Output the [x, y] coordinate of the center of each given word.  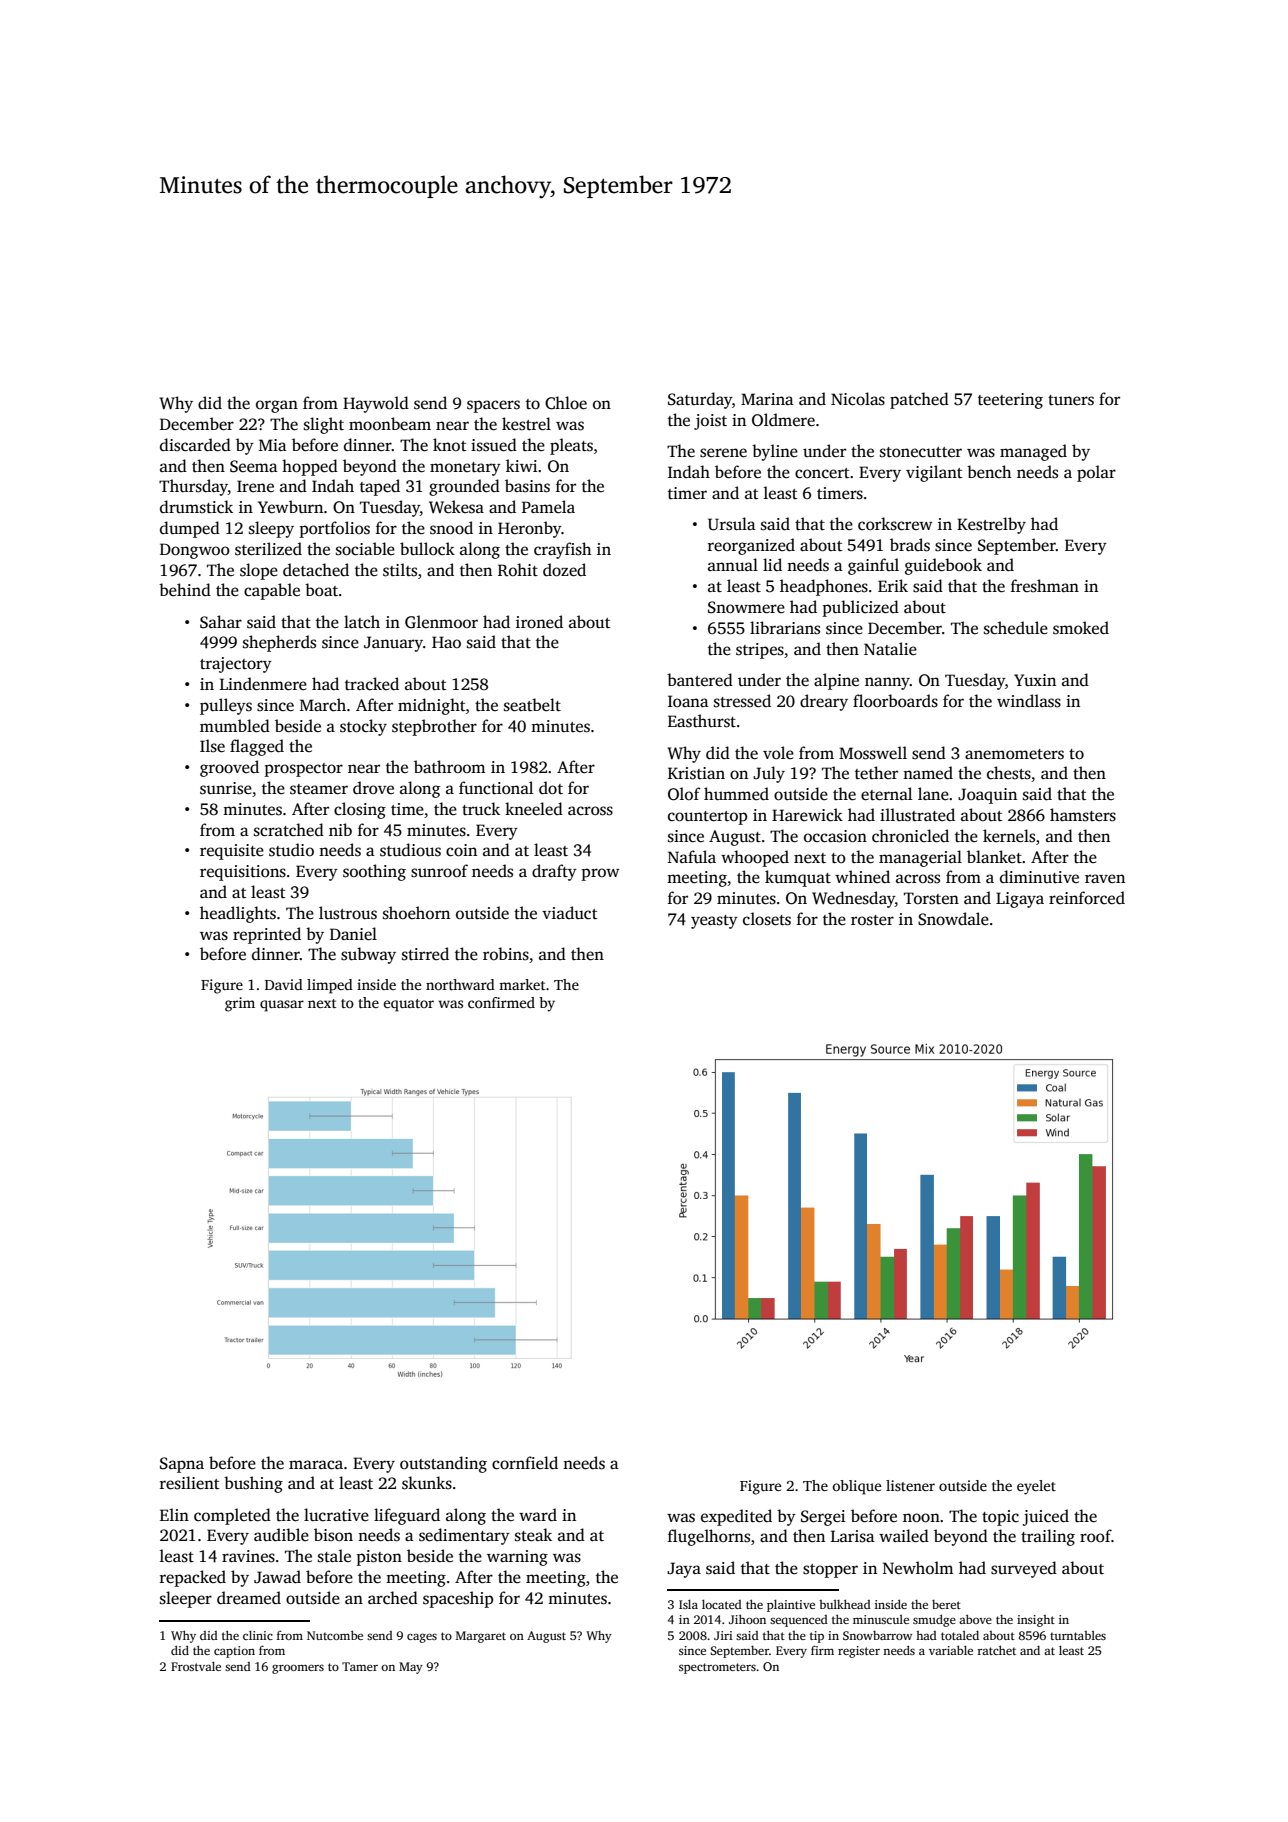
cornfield [525, 1463]
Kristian [696, 773]
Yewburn [290, 506]
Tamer [360, 1666]
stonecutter [921, 452]
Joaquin [987, 796]
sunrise [226, 788]
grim [240, 1004]
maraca [316, 1465]
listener [910, 1485]
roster [872, 920]
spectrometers [717, 1668]
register [859, 1652]
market [522, 984]
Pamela [548, 506]
